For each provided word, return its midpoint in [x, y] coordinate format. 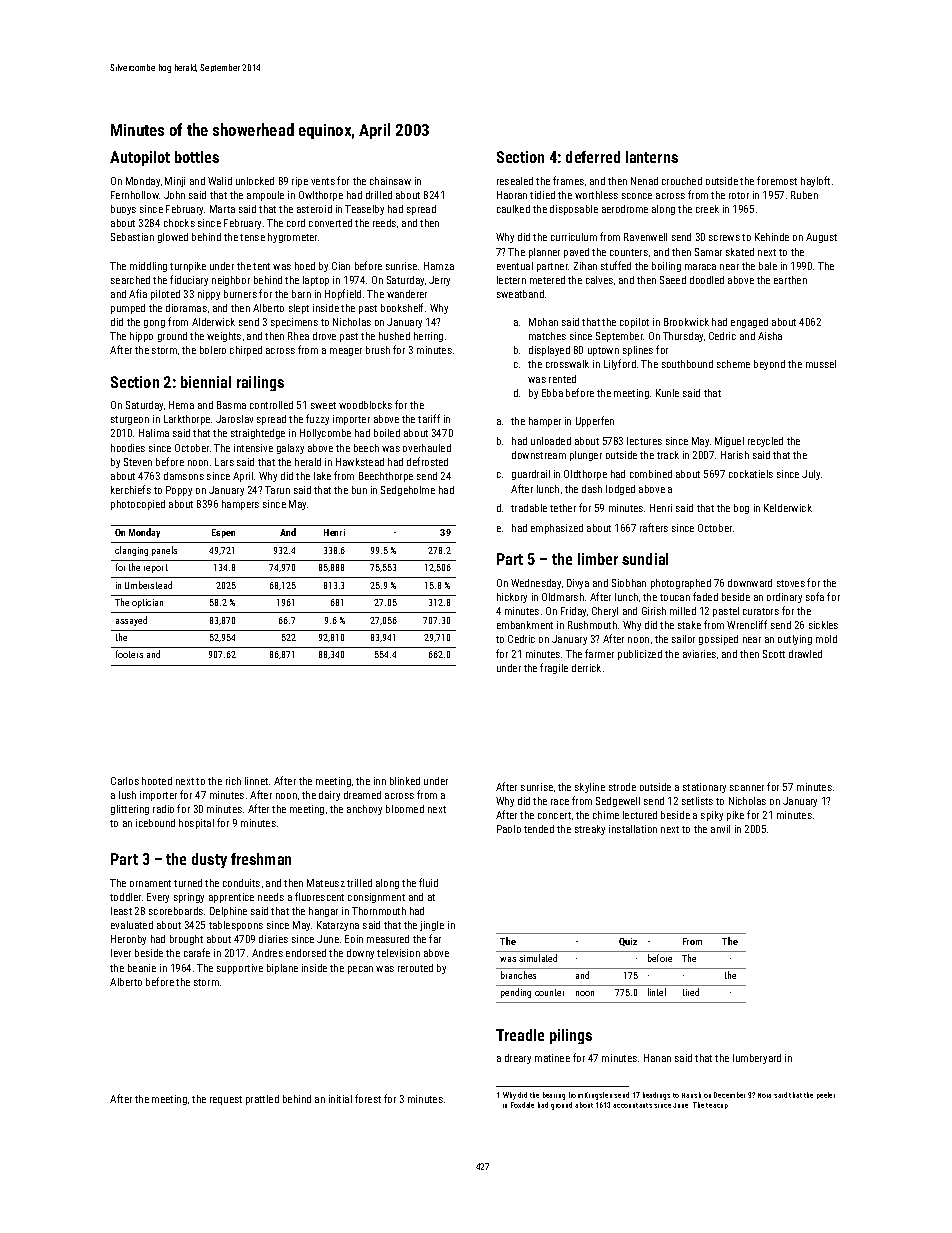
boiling [666, 267]
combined [651, 474]
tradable [529, 508]
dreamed [362, 795]
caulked [513, 209]
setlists [697, 801]
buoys [123, 210]
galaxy [290, 449]
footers [129, 654]
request [226, 1100]
